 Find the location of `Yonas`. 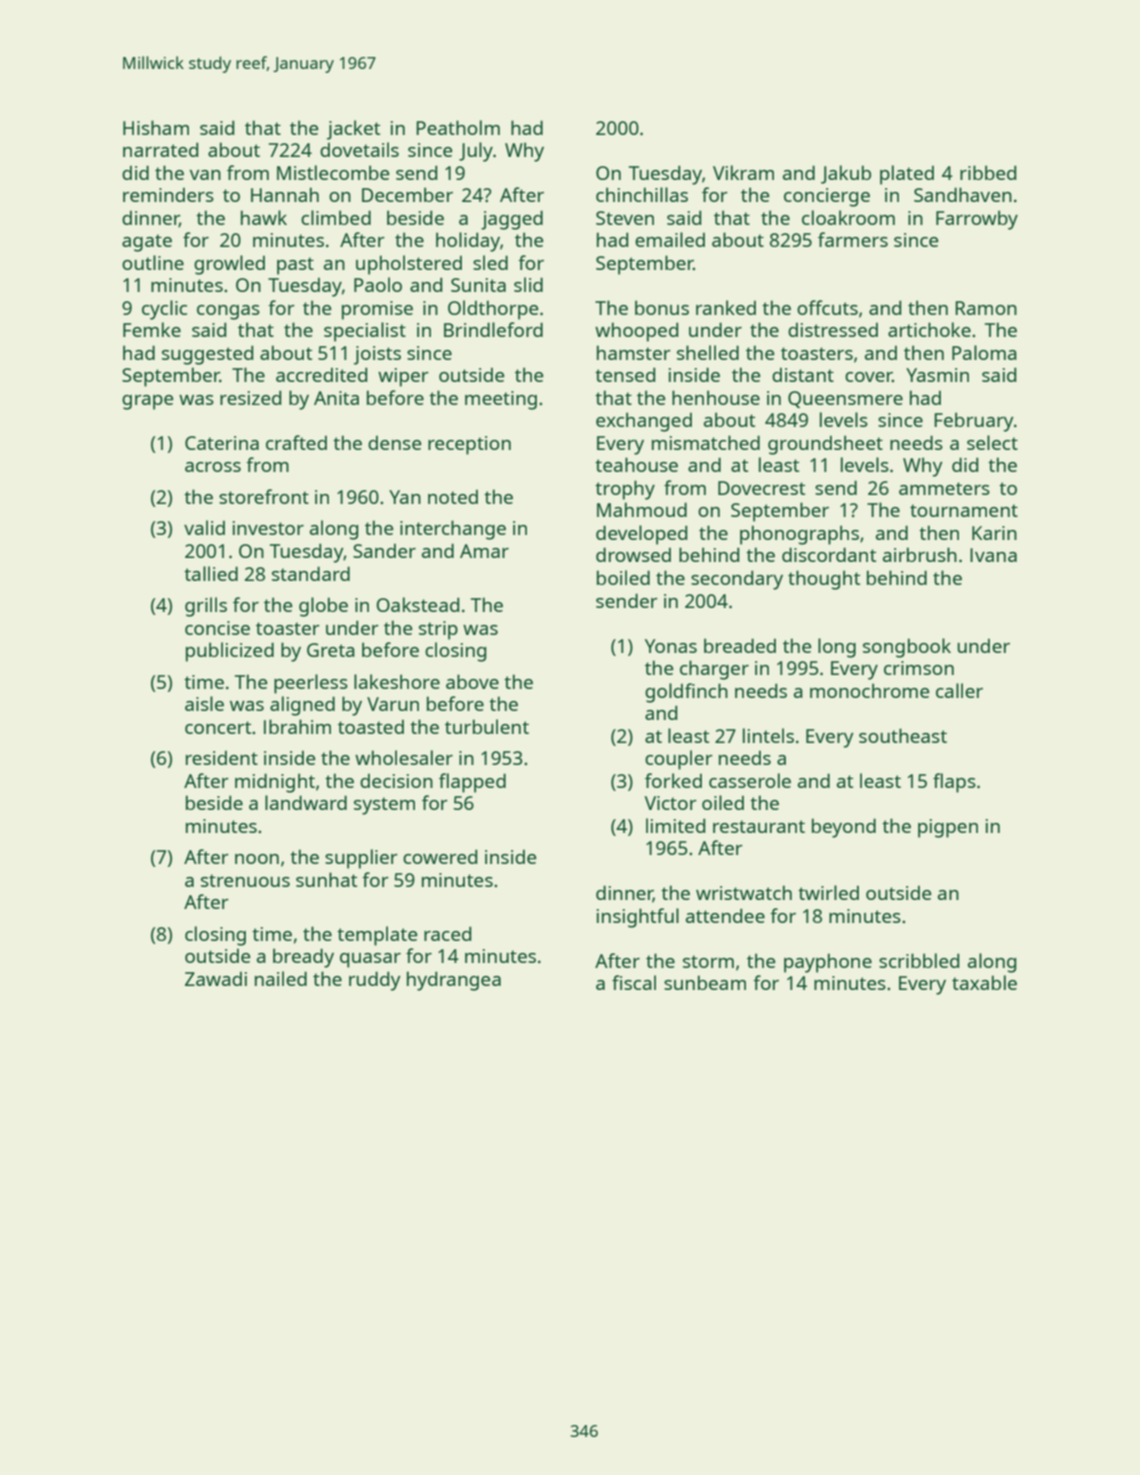

Yonas is located at coordinates (671, 646).
